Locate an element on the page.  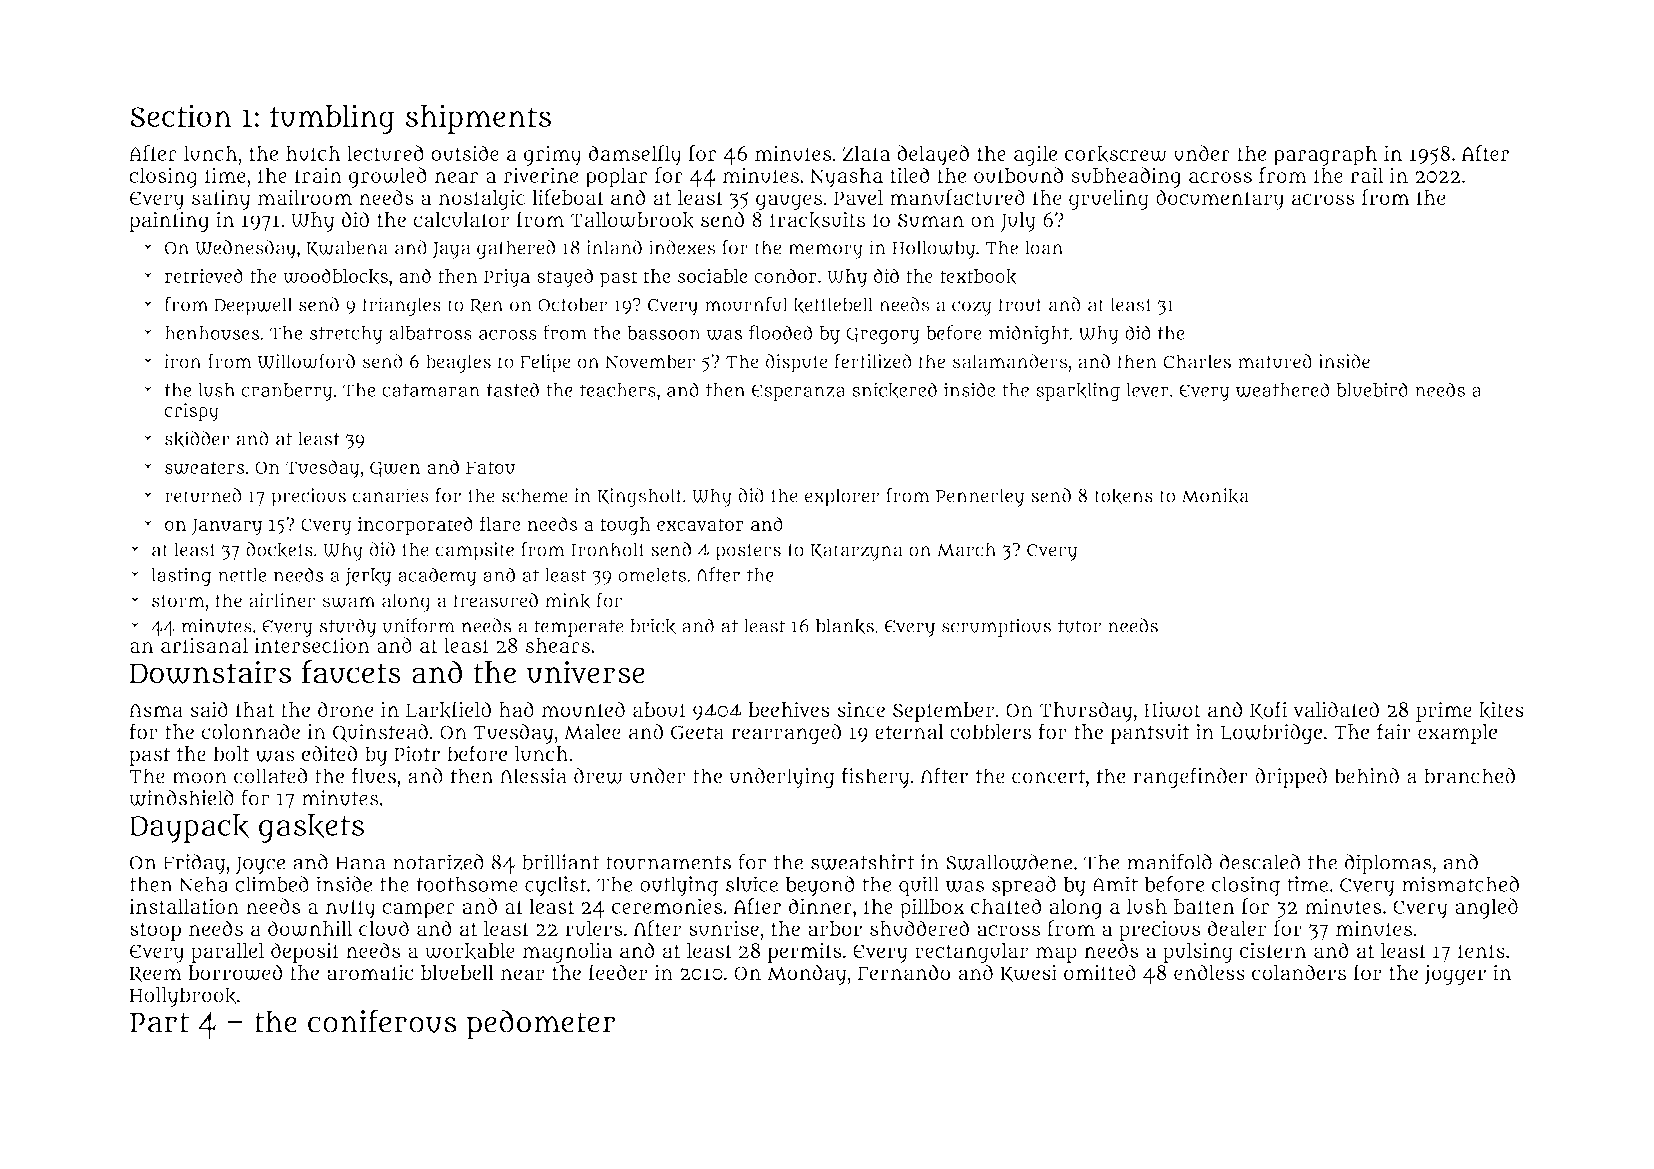
lever is located at coordinates (1147, 390).
